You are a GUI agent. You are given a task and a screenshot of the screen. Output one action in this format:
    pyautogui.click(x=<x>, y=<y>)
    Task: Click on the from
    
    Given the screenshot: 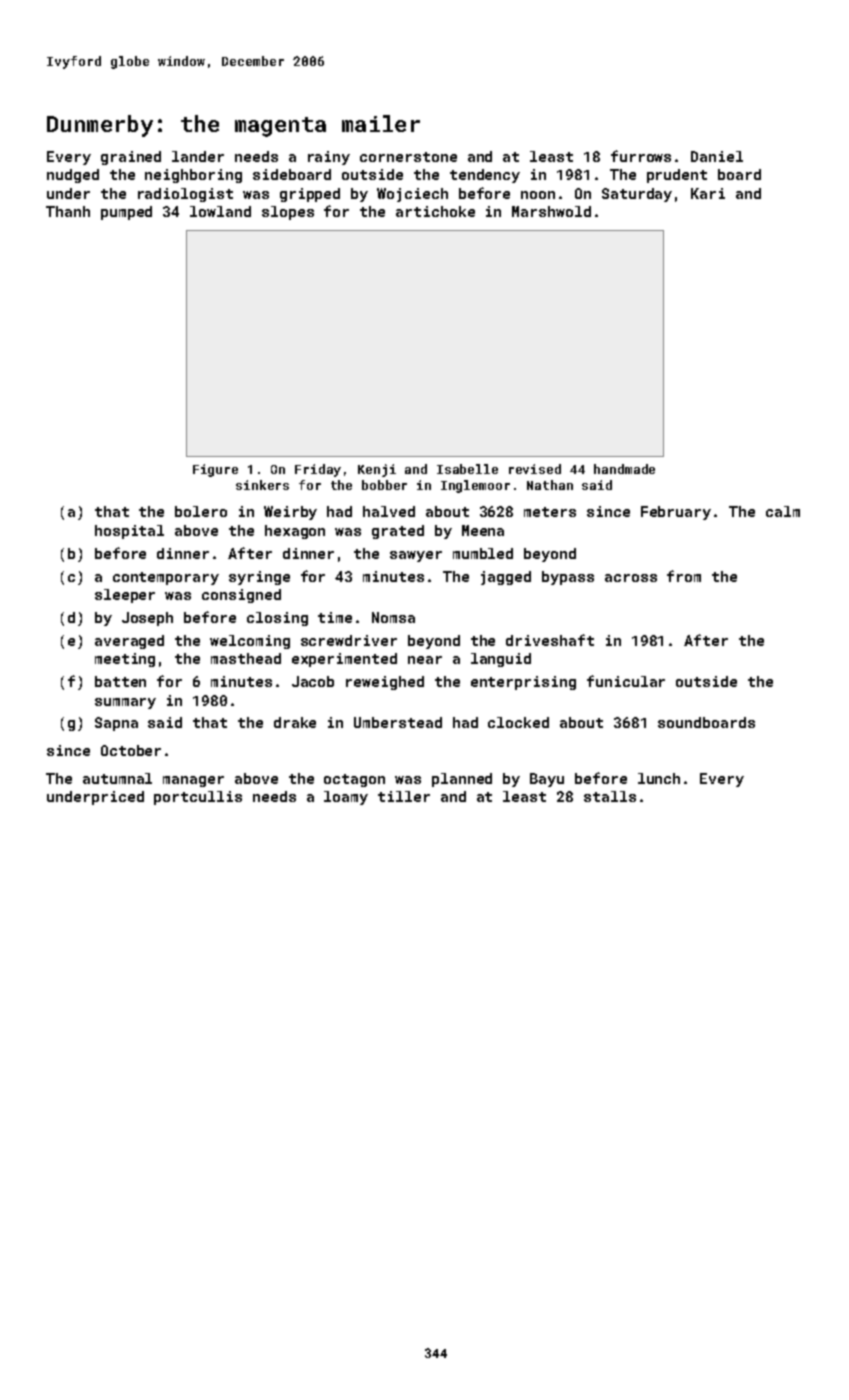 What is the action you would take?
    pyautogui.click(x=684, y=576)
